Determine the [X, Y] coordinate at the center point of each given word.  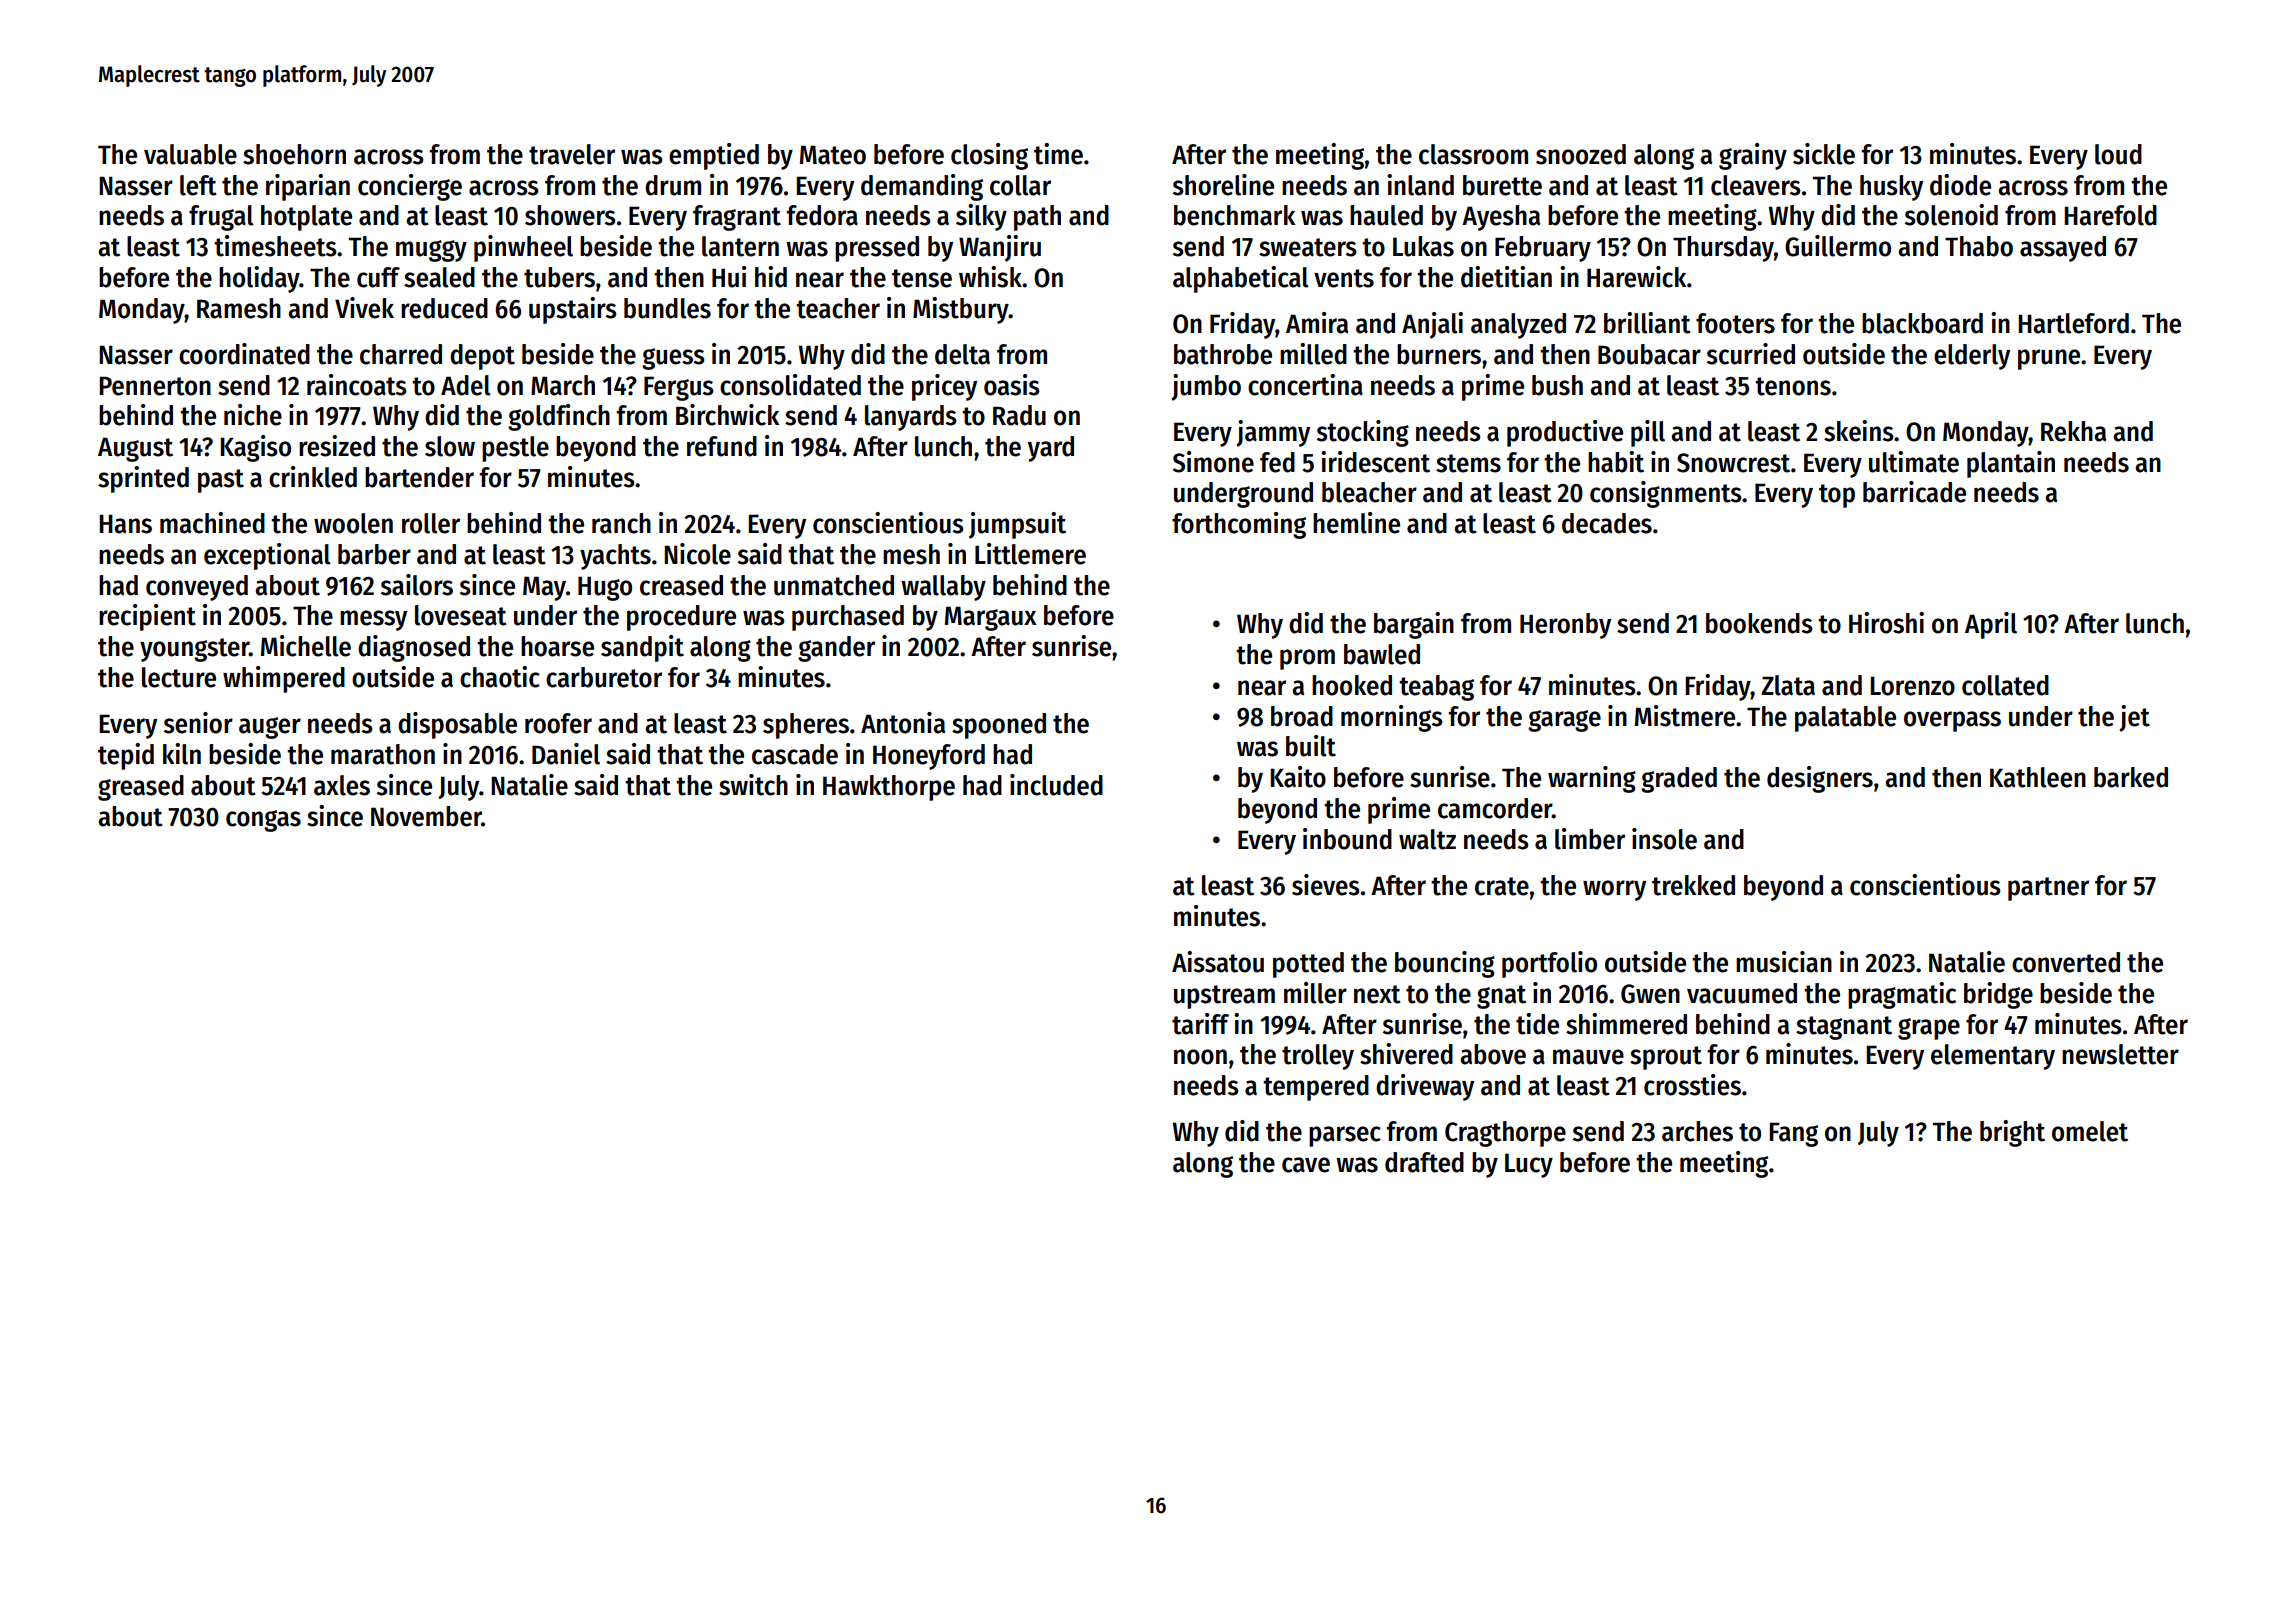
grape [1929, 1029]
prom [1307, 659]
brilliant [1647, 323]
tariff [1200, 1024]
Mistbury [961, 310]
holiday [259, 279]
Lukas [1423, 246]
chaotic [500, 677]
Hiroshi [1886, 623]
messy [373, 620]
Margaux [991, 618]
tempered [1316, 1088]
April [1991, 625]
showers [570, 215]
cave [1306, 1165]
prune [2049, 359]
